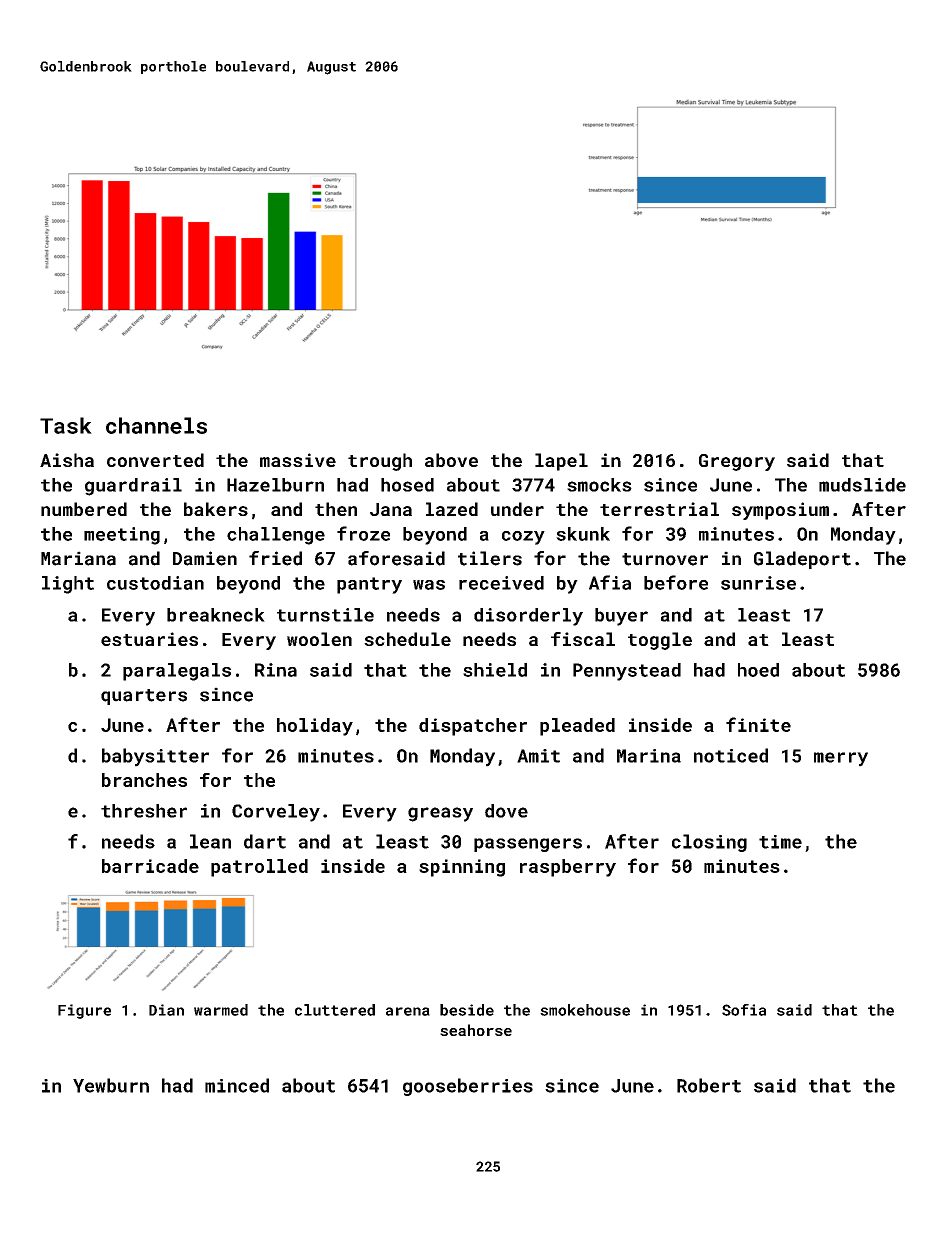 The width and height of the document is (952, 1233). Describe the element at coordinates (66, 425) in the document. I see `Task` at that location.
